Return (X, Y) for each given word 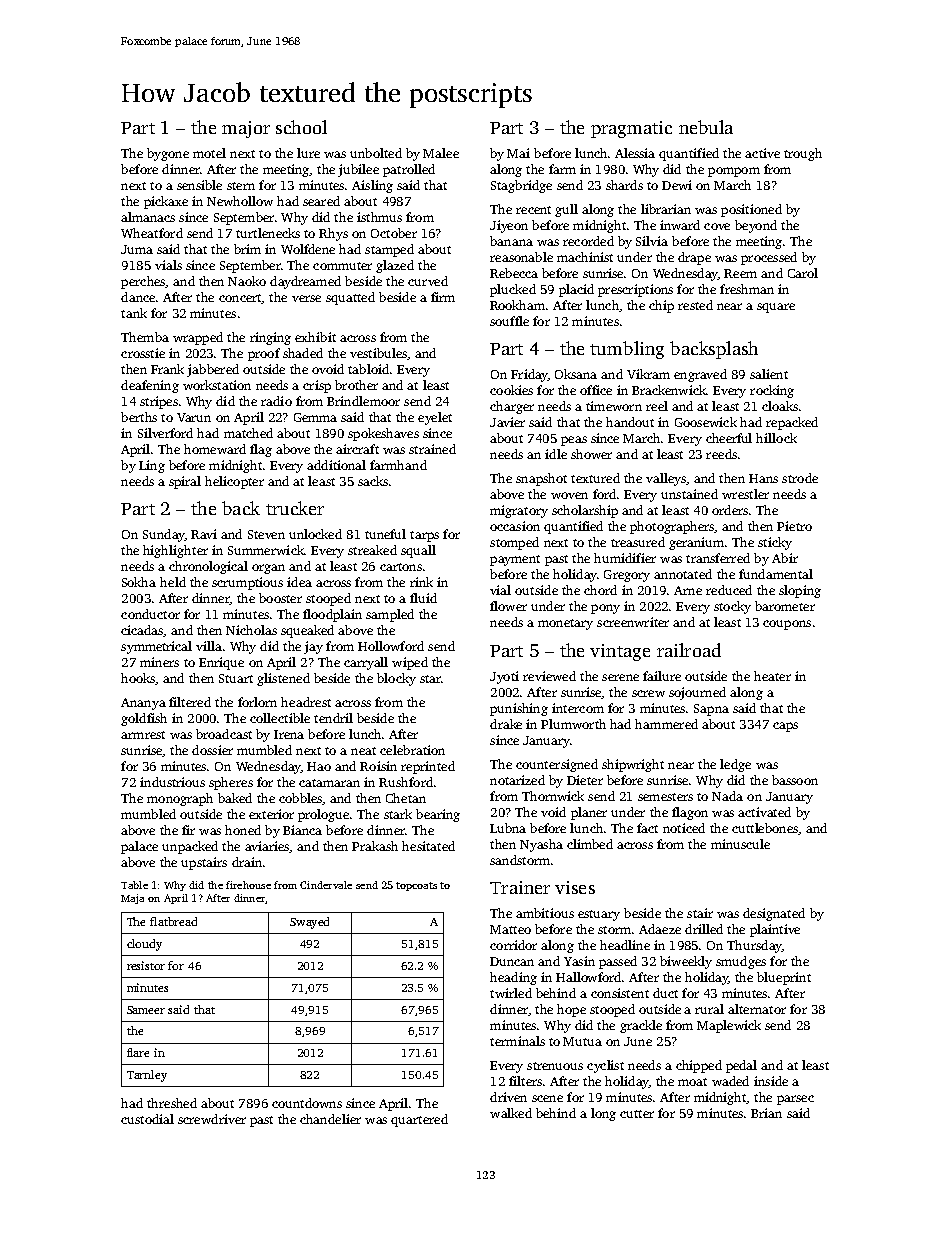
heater (772, 676)
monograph (180, 799)
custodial (147, 1119)
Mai (518, 153)
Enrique (221, 663)
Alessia (635, 153)
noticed (684, 828)
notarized (517, 780)
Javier (507, 422)
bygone (168, 154)
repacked (792, 423)
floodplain (332, 615)
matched (248, 433)
